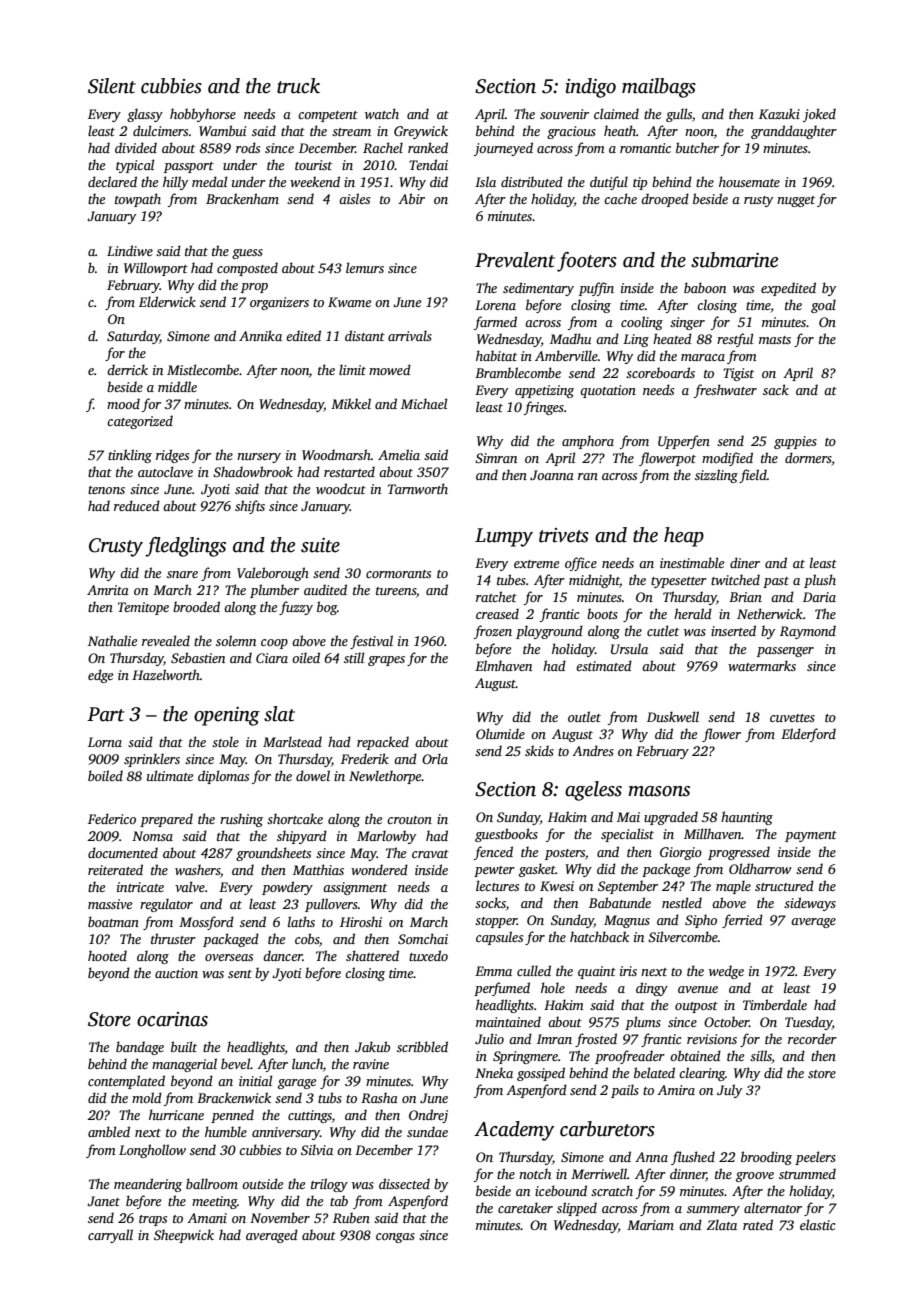  What do you see at coordinates (515, 260) in the image?
I see `Prevalent` at bounding box center [515, 260].
